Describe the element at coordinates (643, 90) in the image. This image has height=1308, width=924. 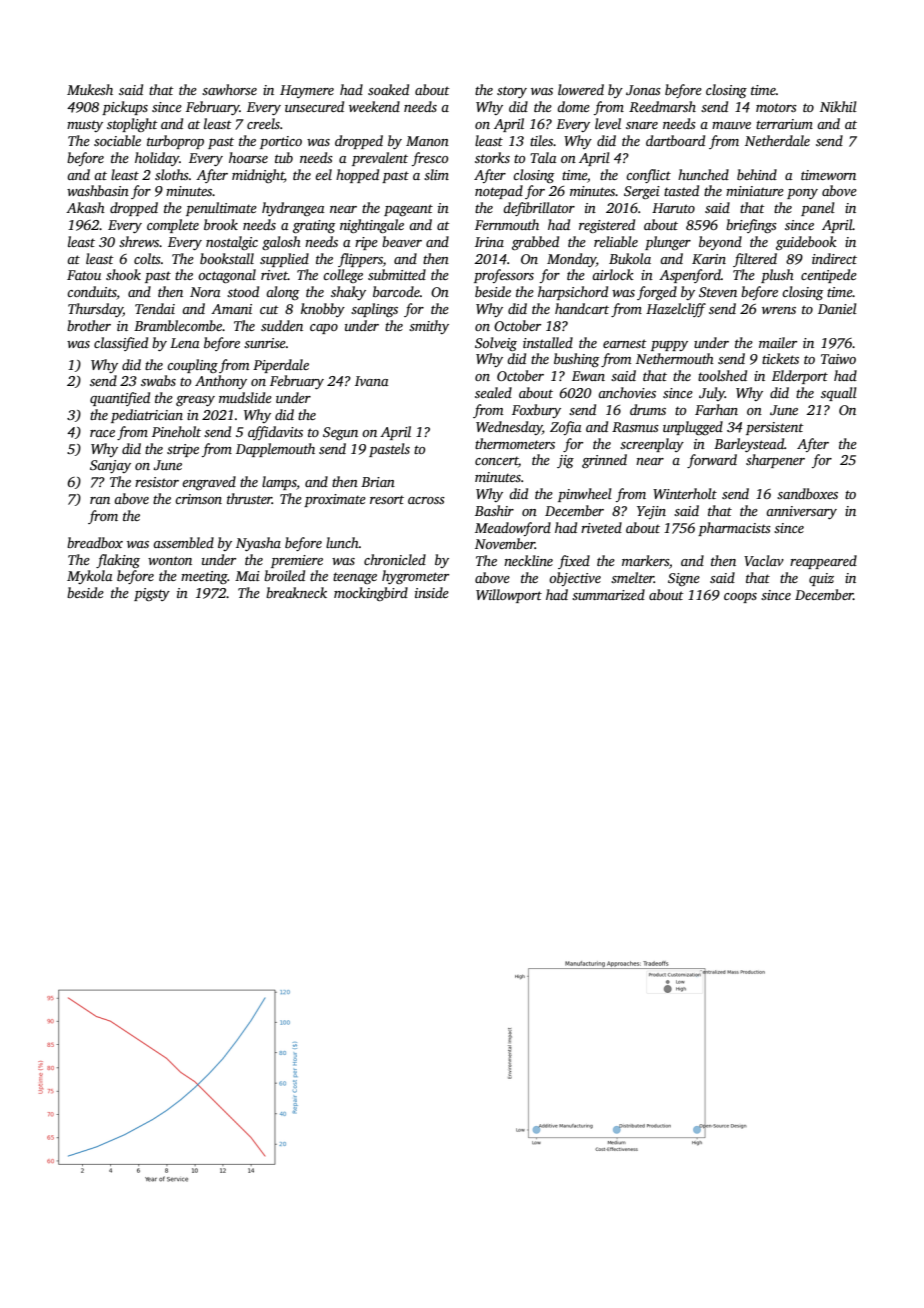
I see `Jonas` at that location.
